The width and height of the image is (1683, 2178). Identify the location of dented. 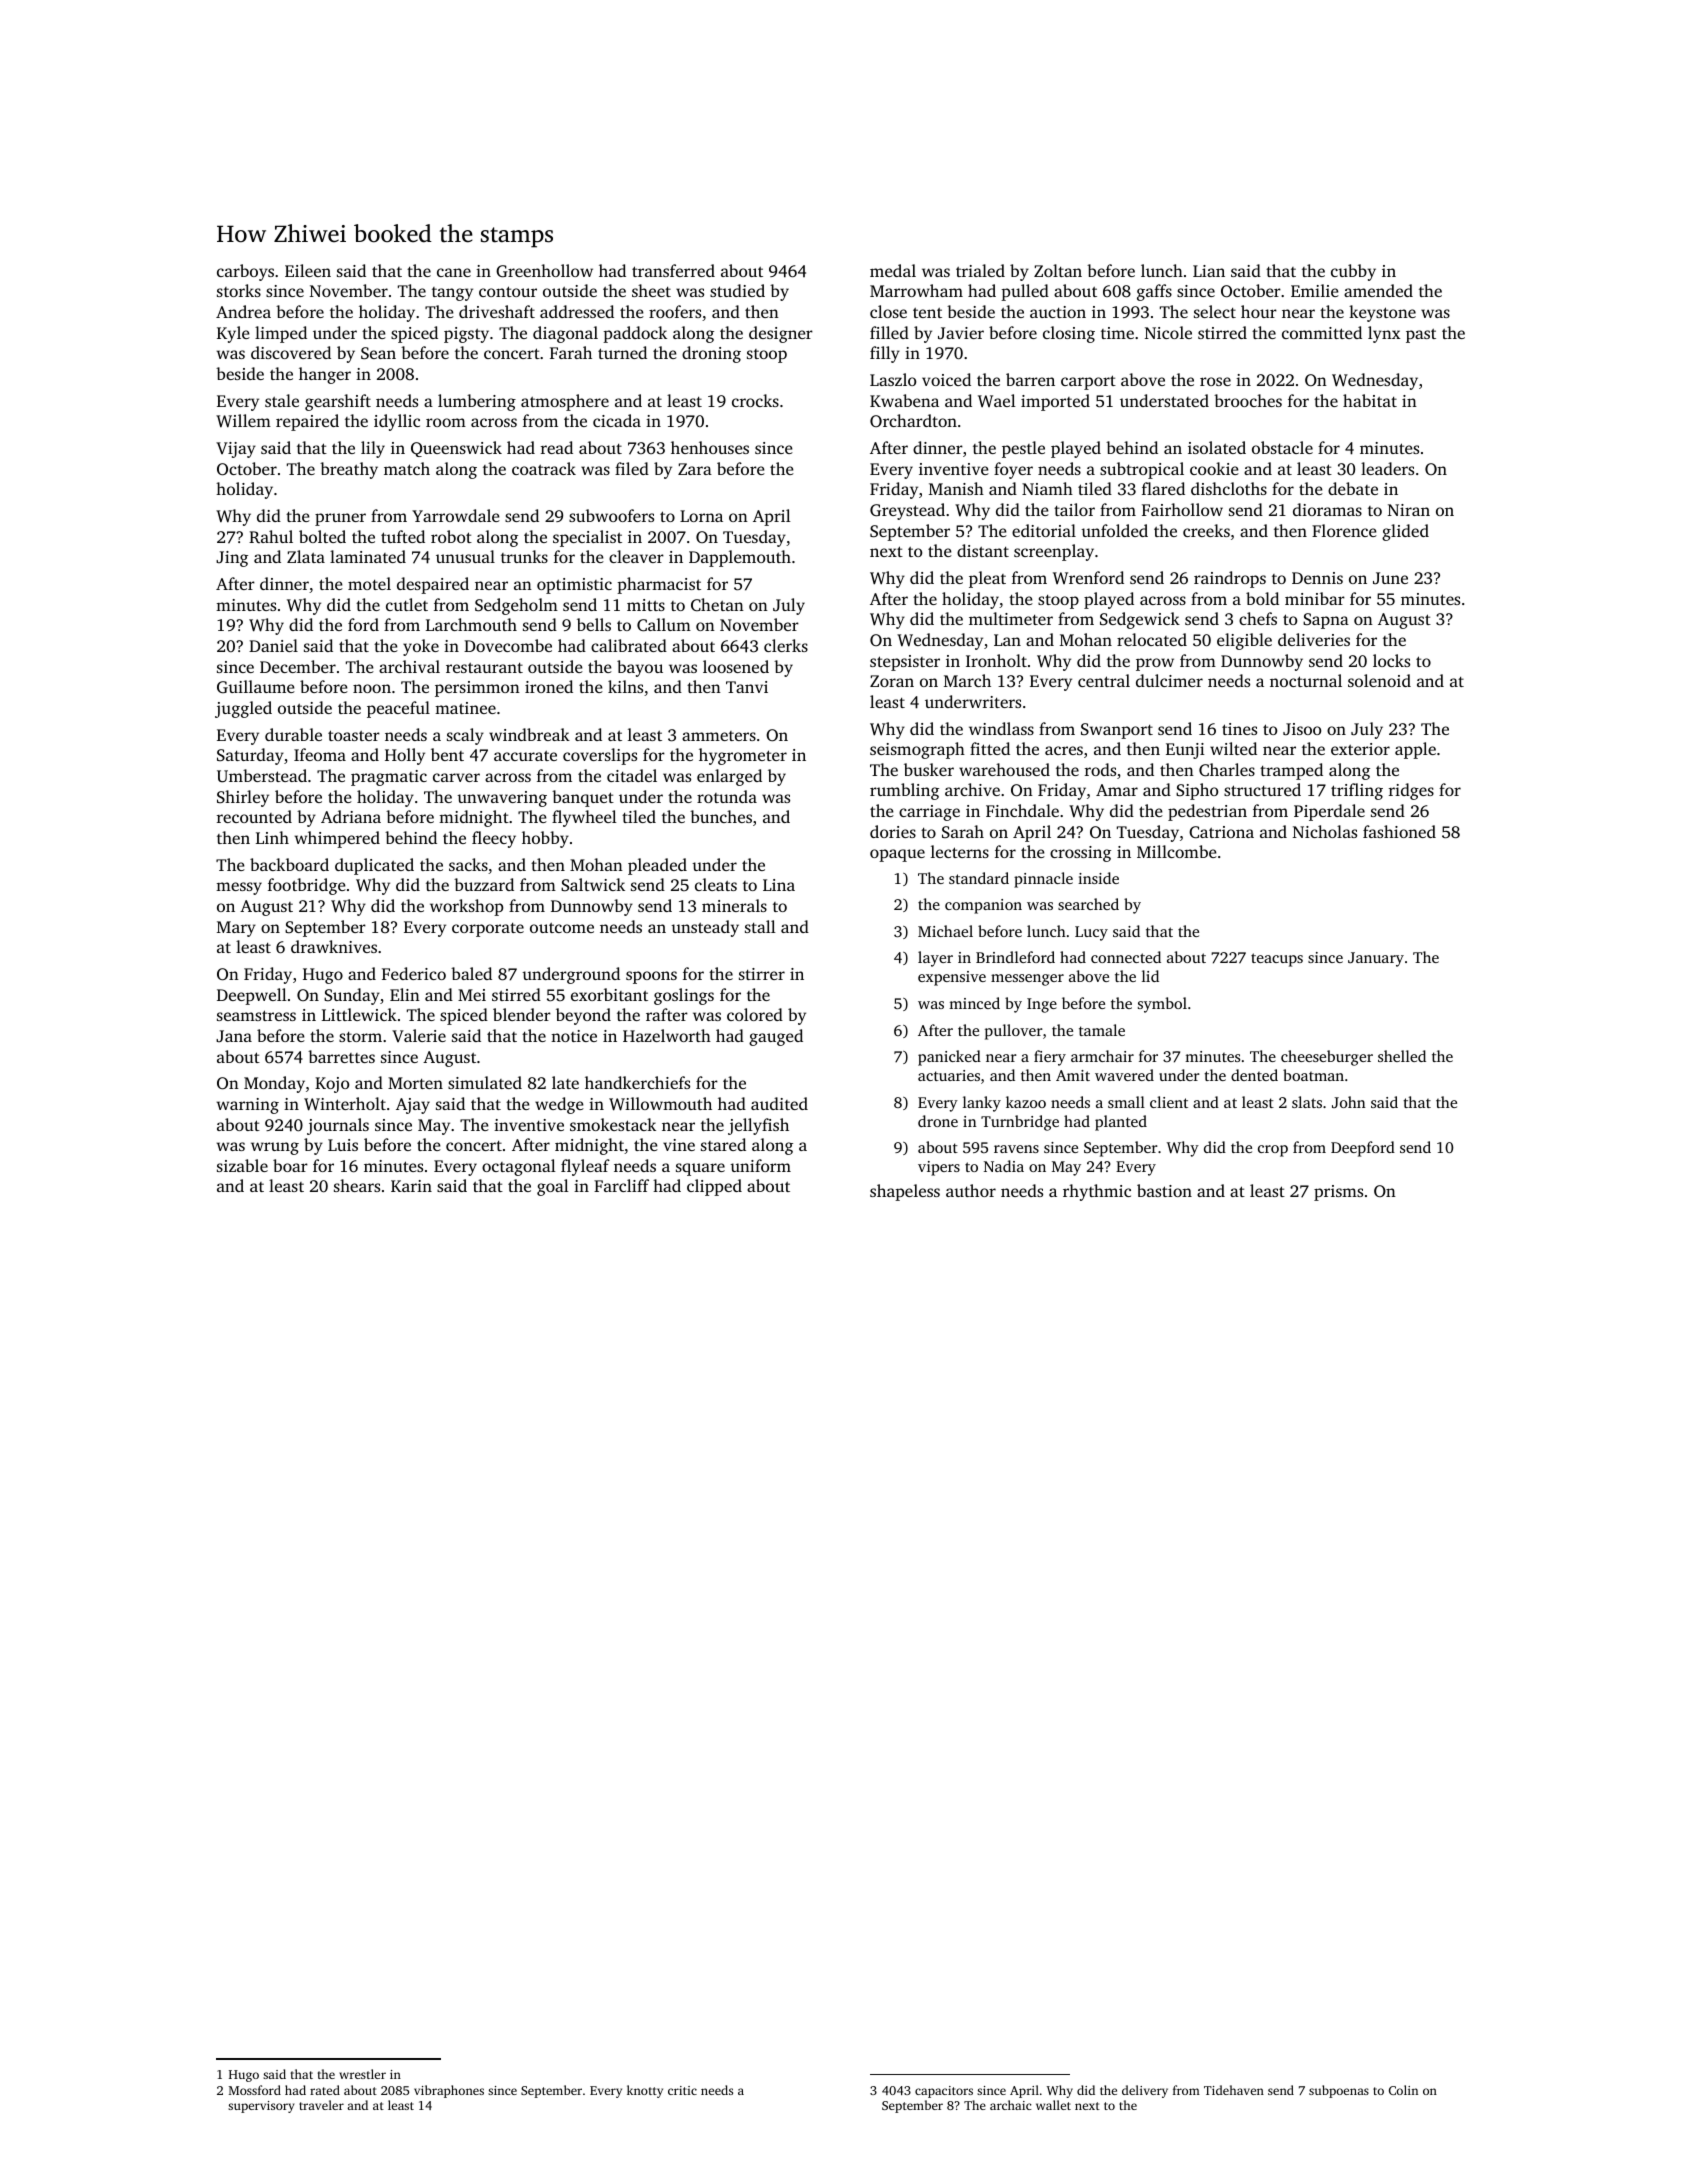
(1254, 1075).
